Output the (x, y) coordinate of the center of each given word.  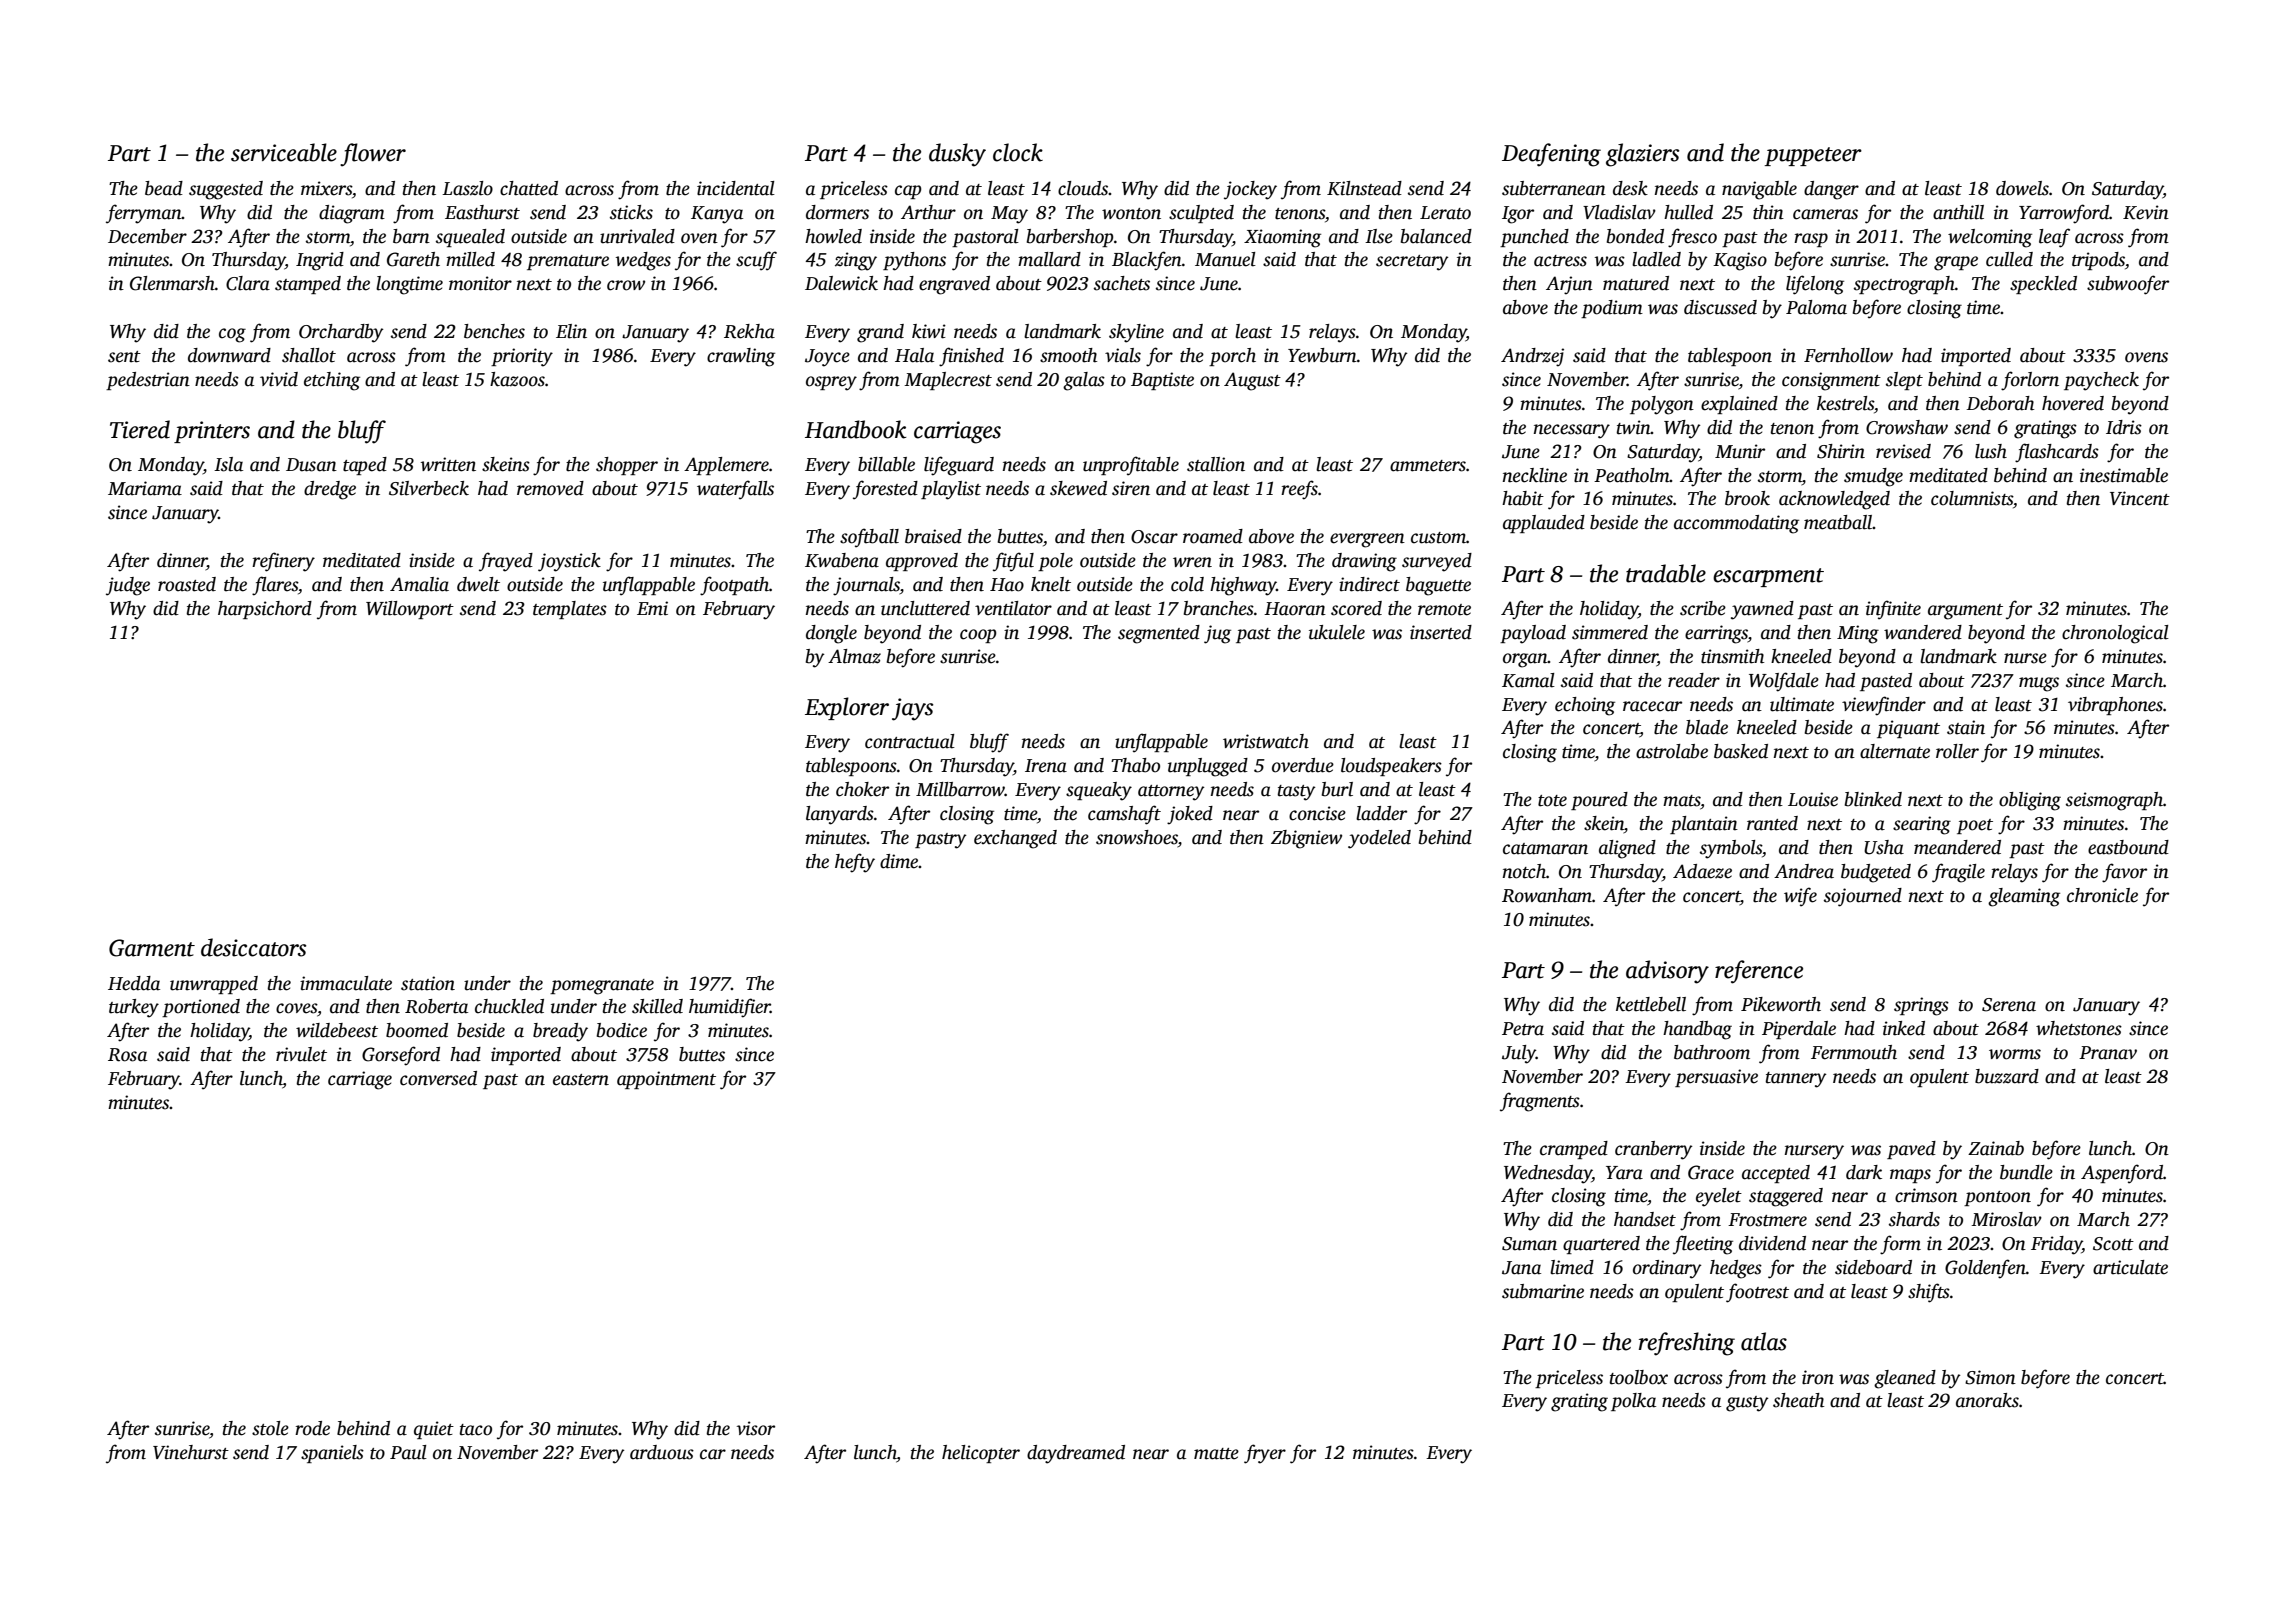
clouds (1083, 188)
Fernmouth (1854, 1052)
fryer (1265, 1454)
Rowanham (1547, 895)
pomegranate (602, 987)
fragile (1958, 873)
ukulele (1337, 632)
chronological (2115, 634)
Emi (652, 608)
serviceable (284, 152)
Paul (408, 1452)
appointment (666, 1080)
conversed (438, 1078)
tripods (2098, 261)
